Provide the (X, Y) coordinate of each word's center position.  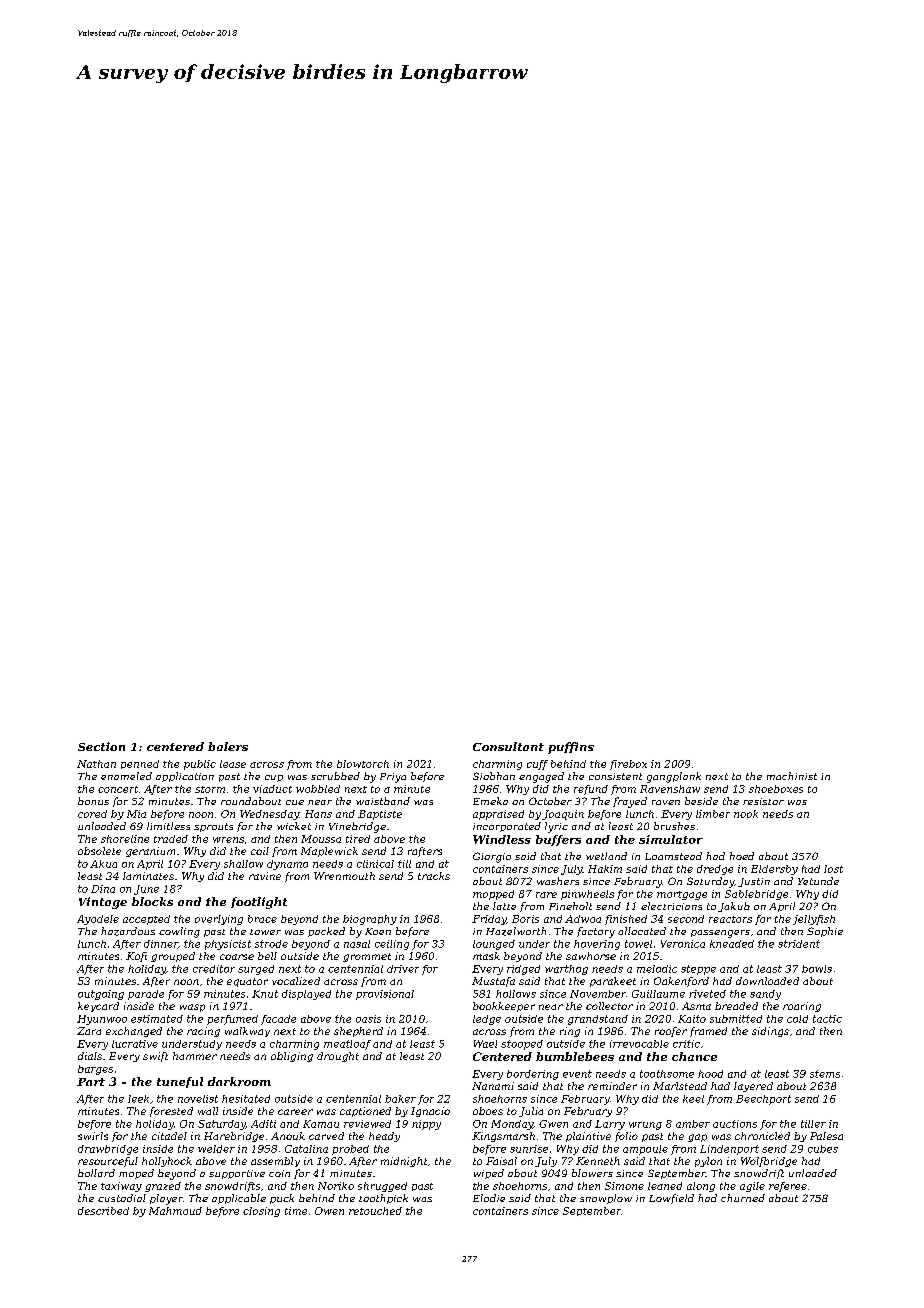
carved (326, 1136)
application (185, 777)
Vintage (103, 903)
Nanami (493, 1086)
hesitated (246, 1099)
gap (697, 1138)
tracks (434, 876)
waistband (383, 801)
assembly (275, 1162)
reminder (612, 1086)
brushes (674, 826)
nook (746, 814)
